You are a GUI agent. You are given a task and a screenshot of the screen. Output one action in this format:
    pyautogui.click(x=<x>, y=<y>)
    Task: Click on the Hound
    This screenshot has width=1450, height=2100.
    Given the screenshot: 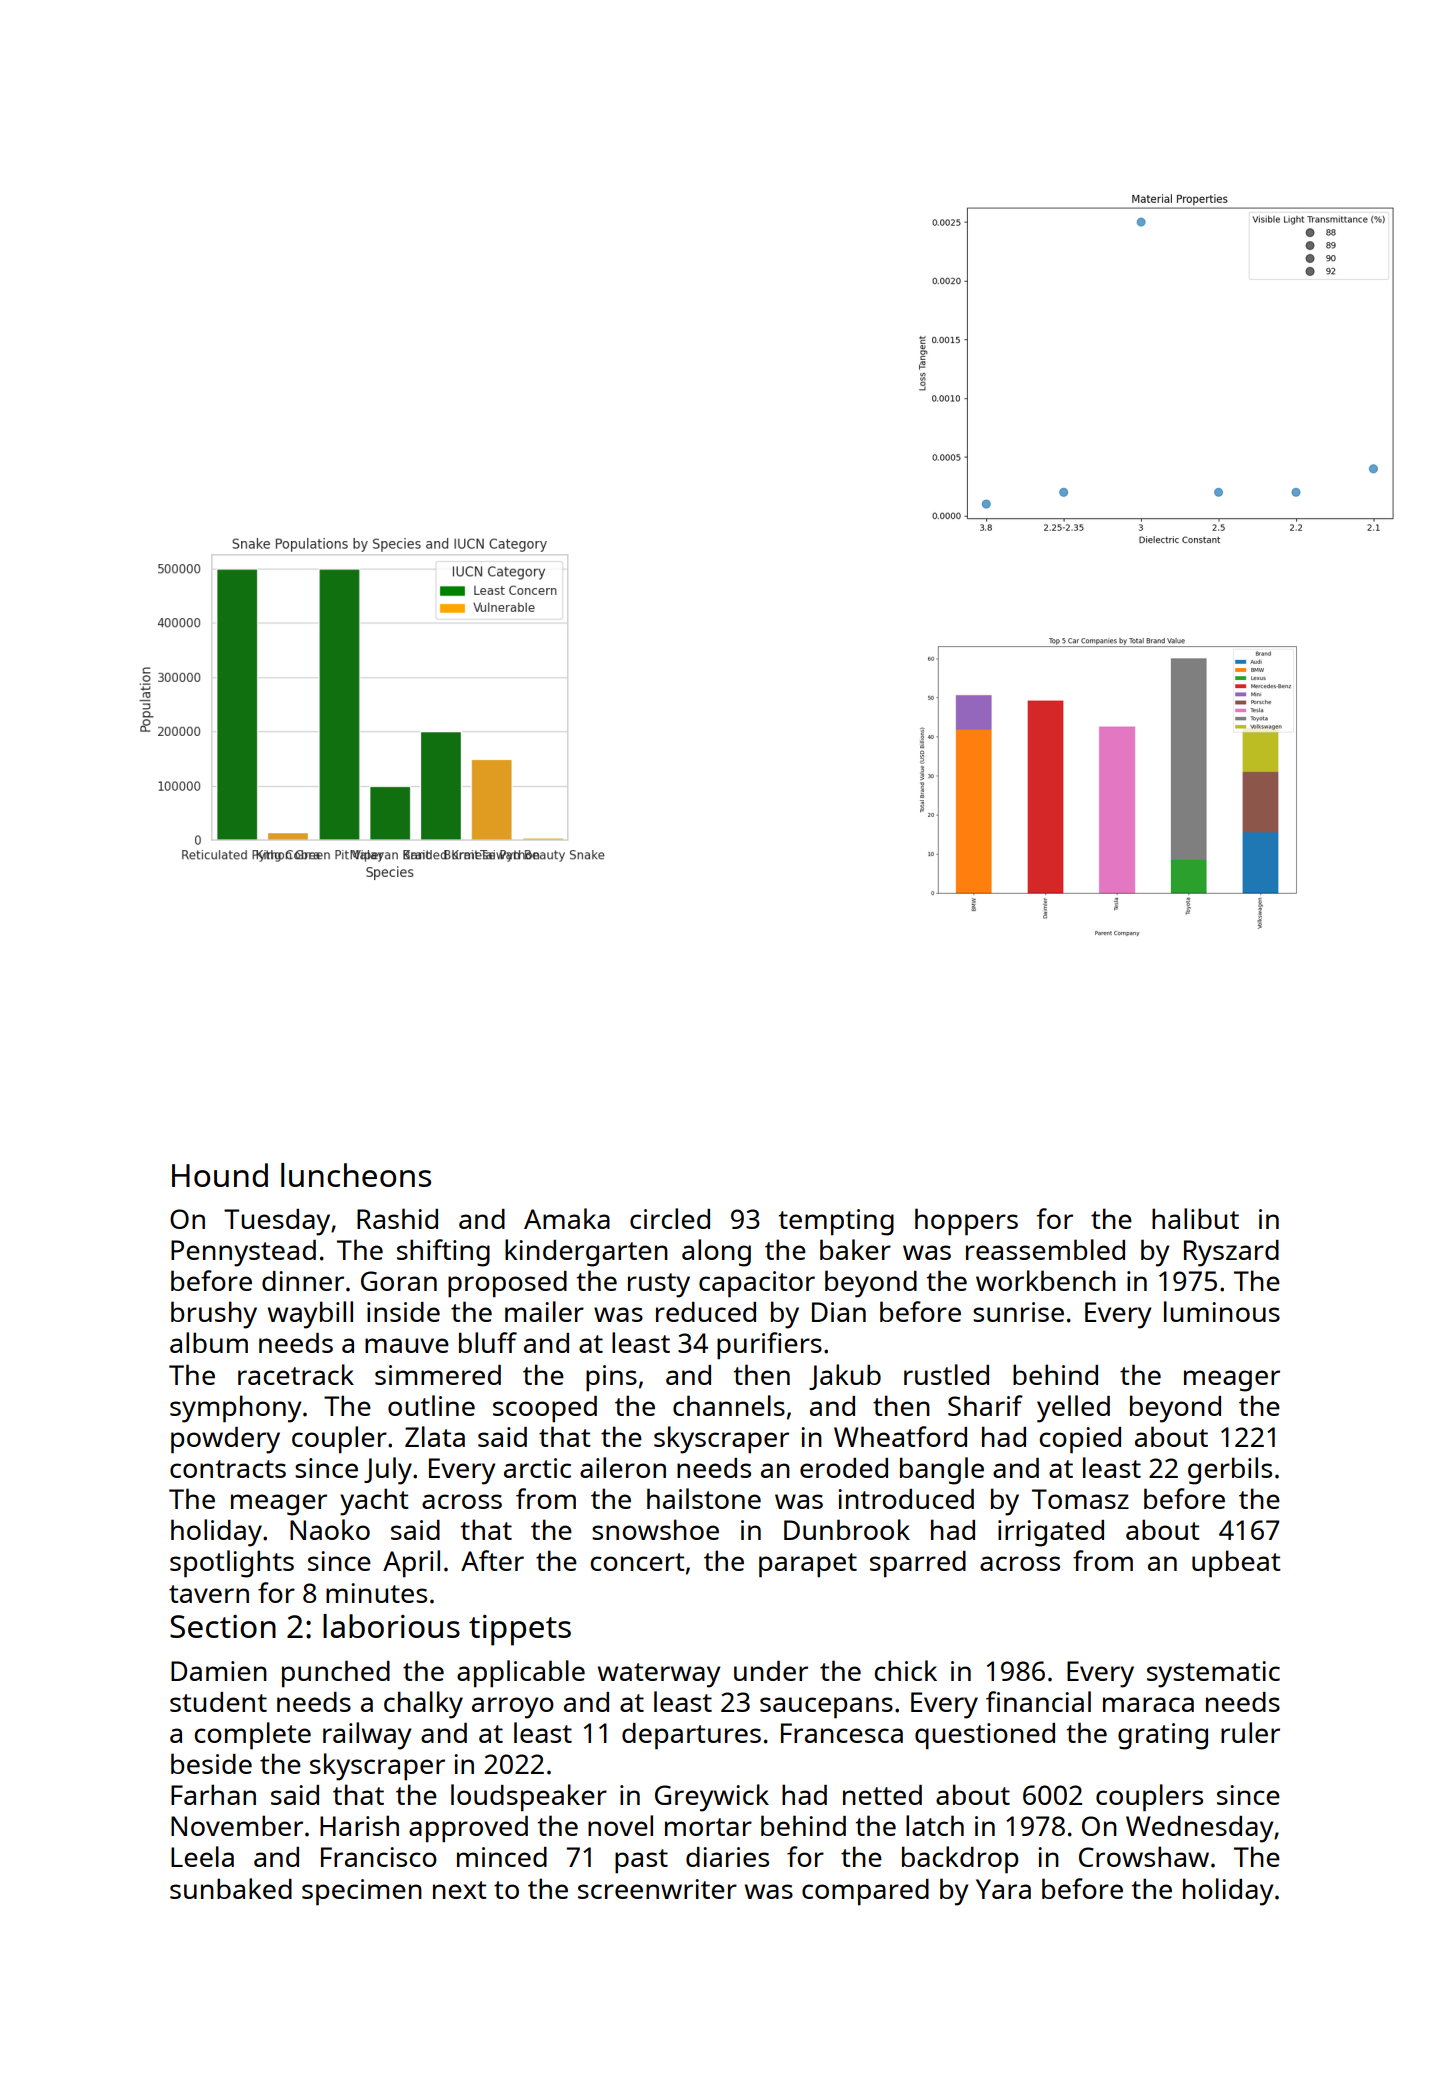 What is the action you would take?
    pyautogui.click(x=220, y=1175)
